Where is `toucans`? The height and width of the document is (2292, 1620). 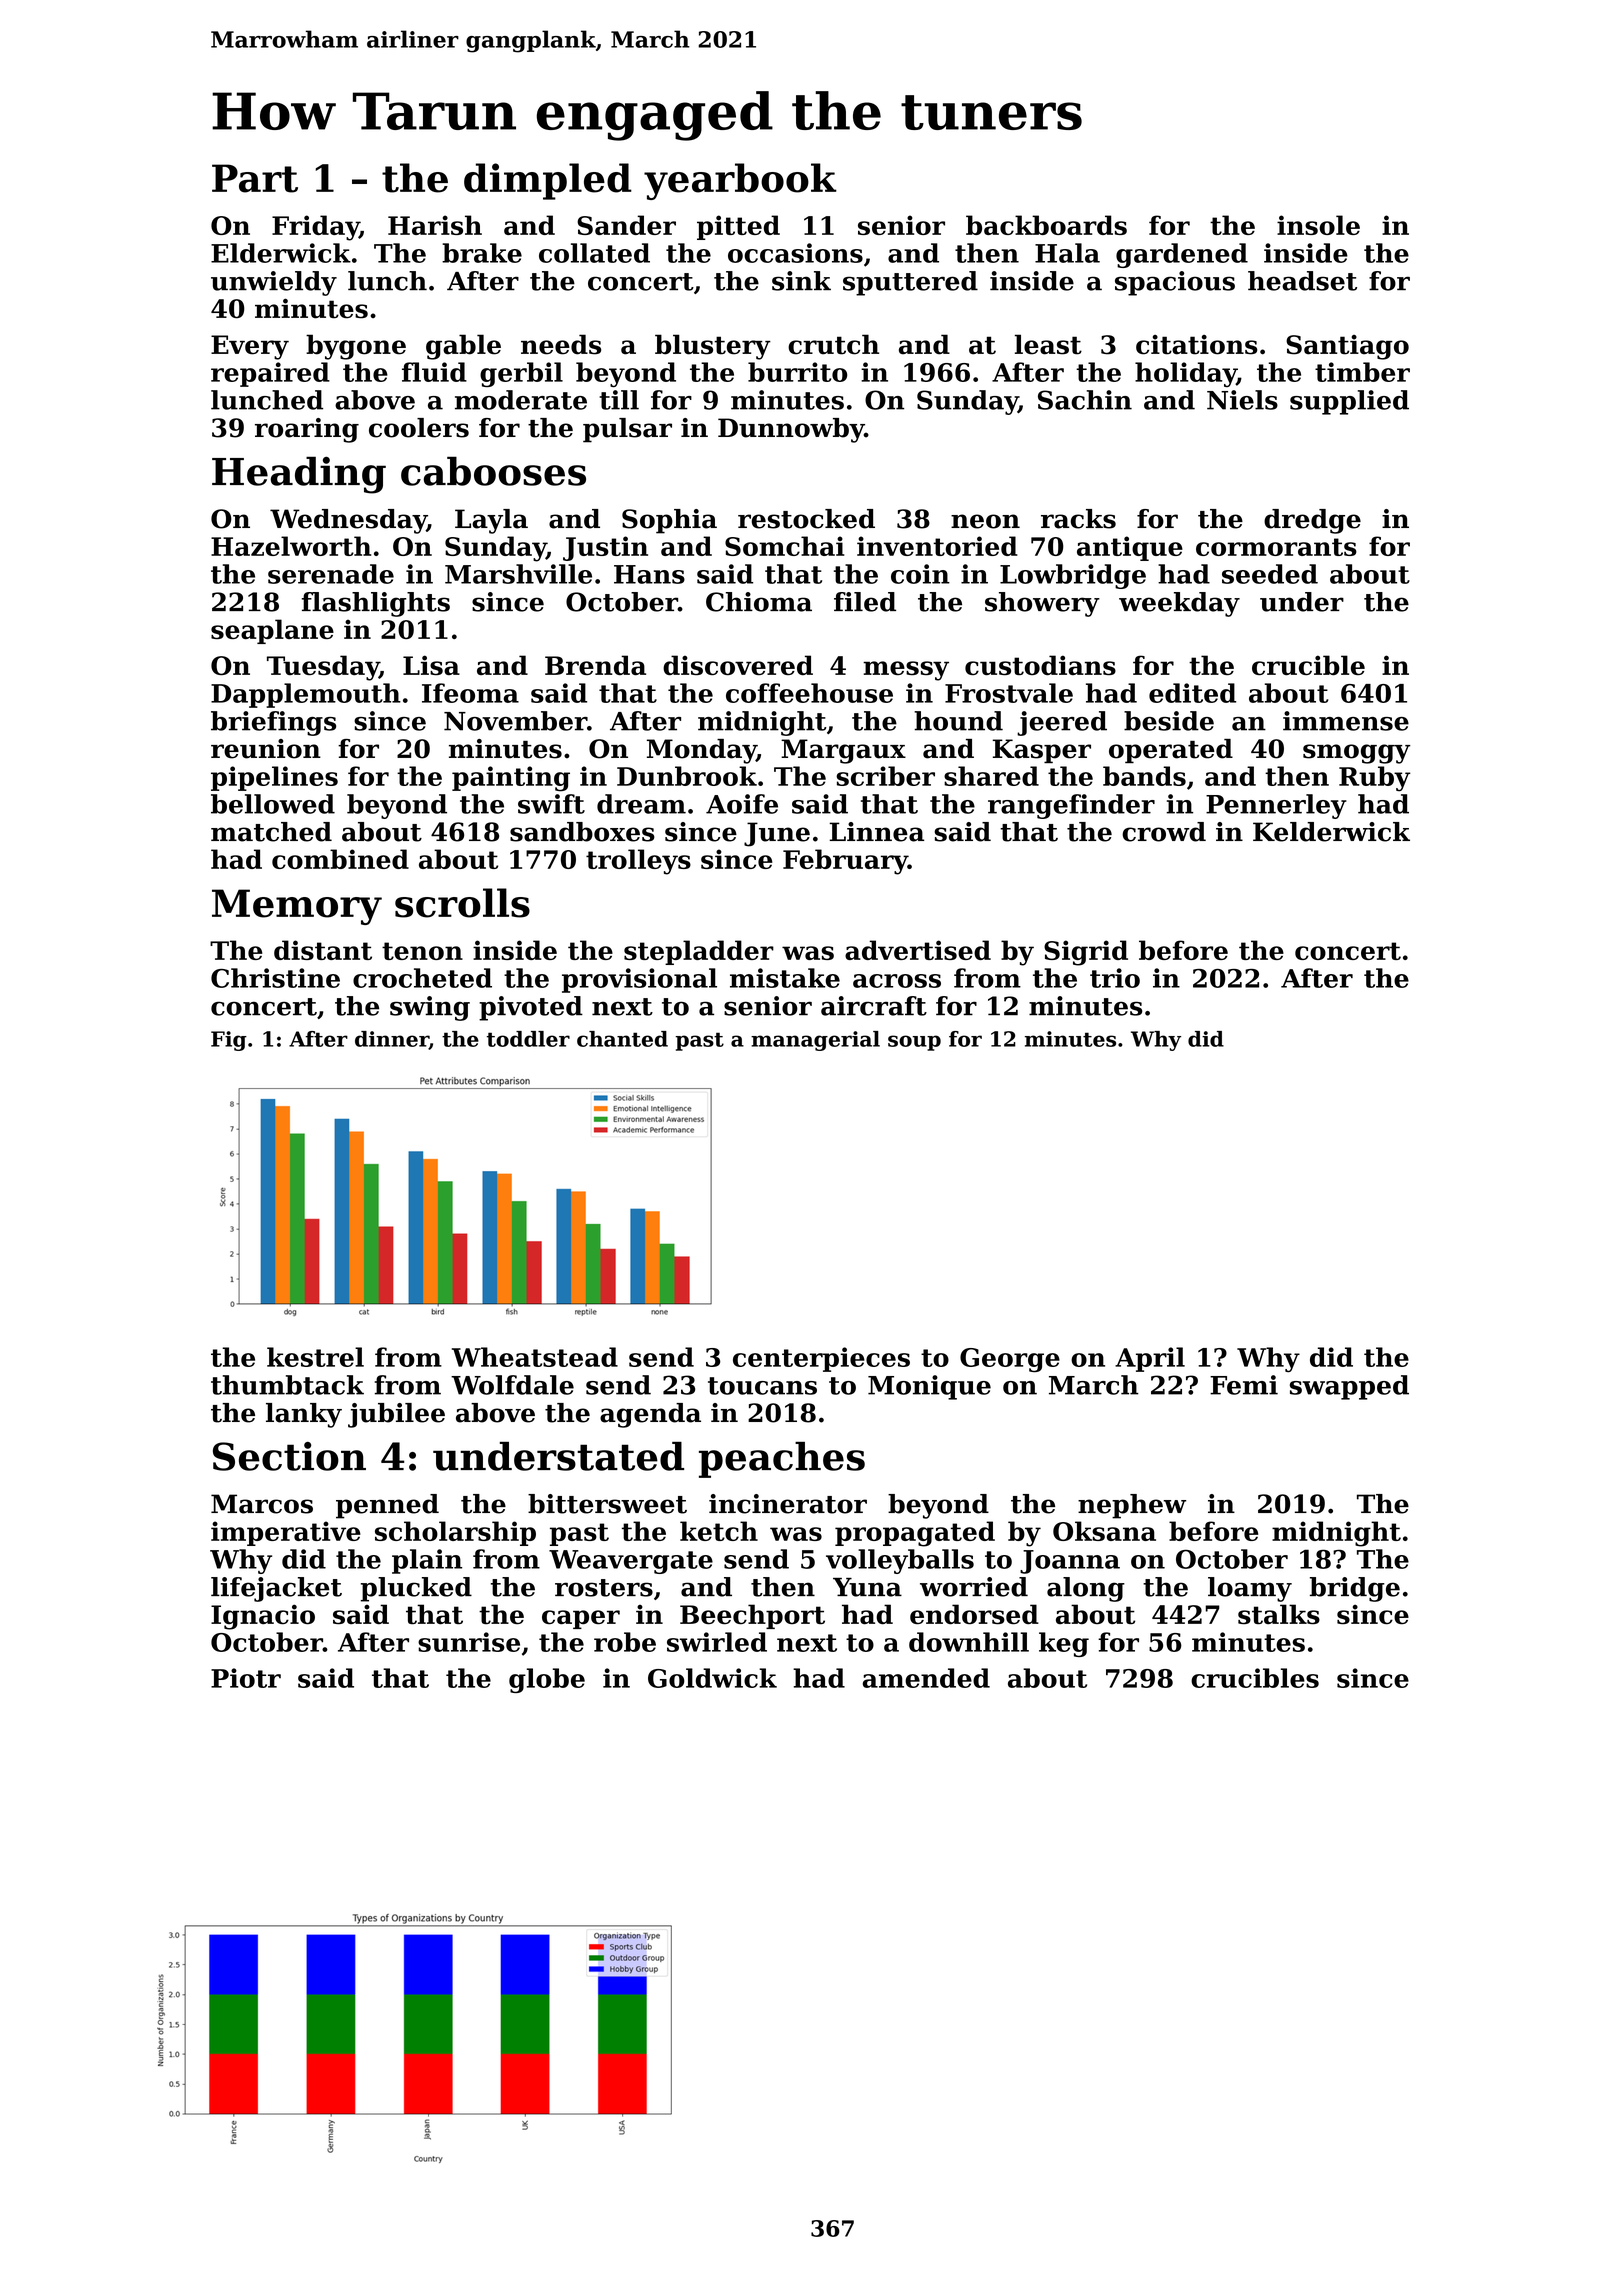 toucans is located at coordinates (762, 1386).
